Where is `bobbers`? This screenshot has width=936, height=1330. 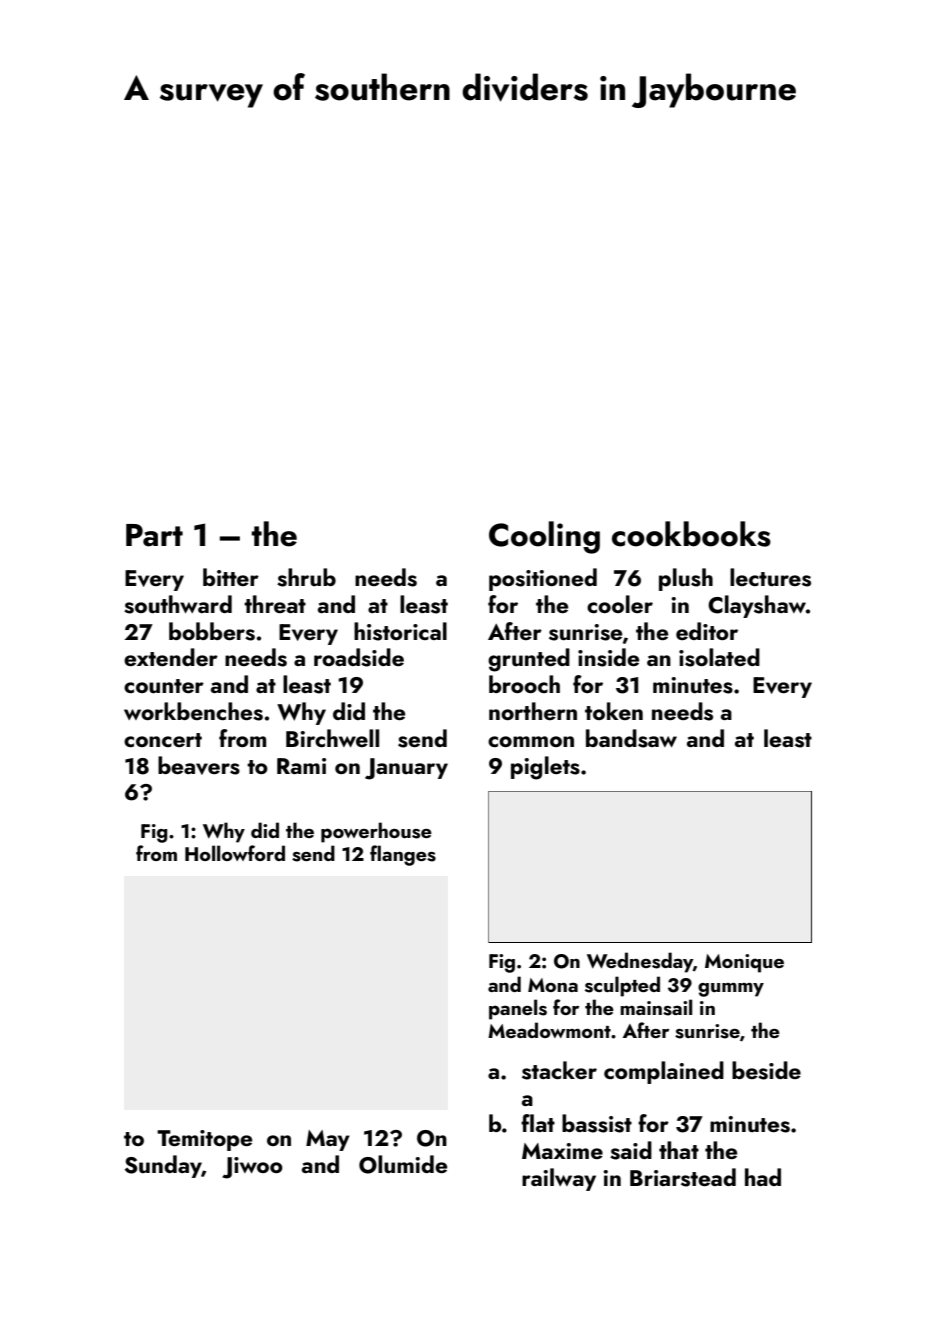
bobbers is located at coordinates (212, 631).
